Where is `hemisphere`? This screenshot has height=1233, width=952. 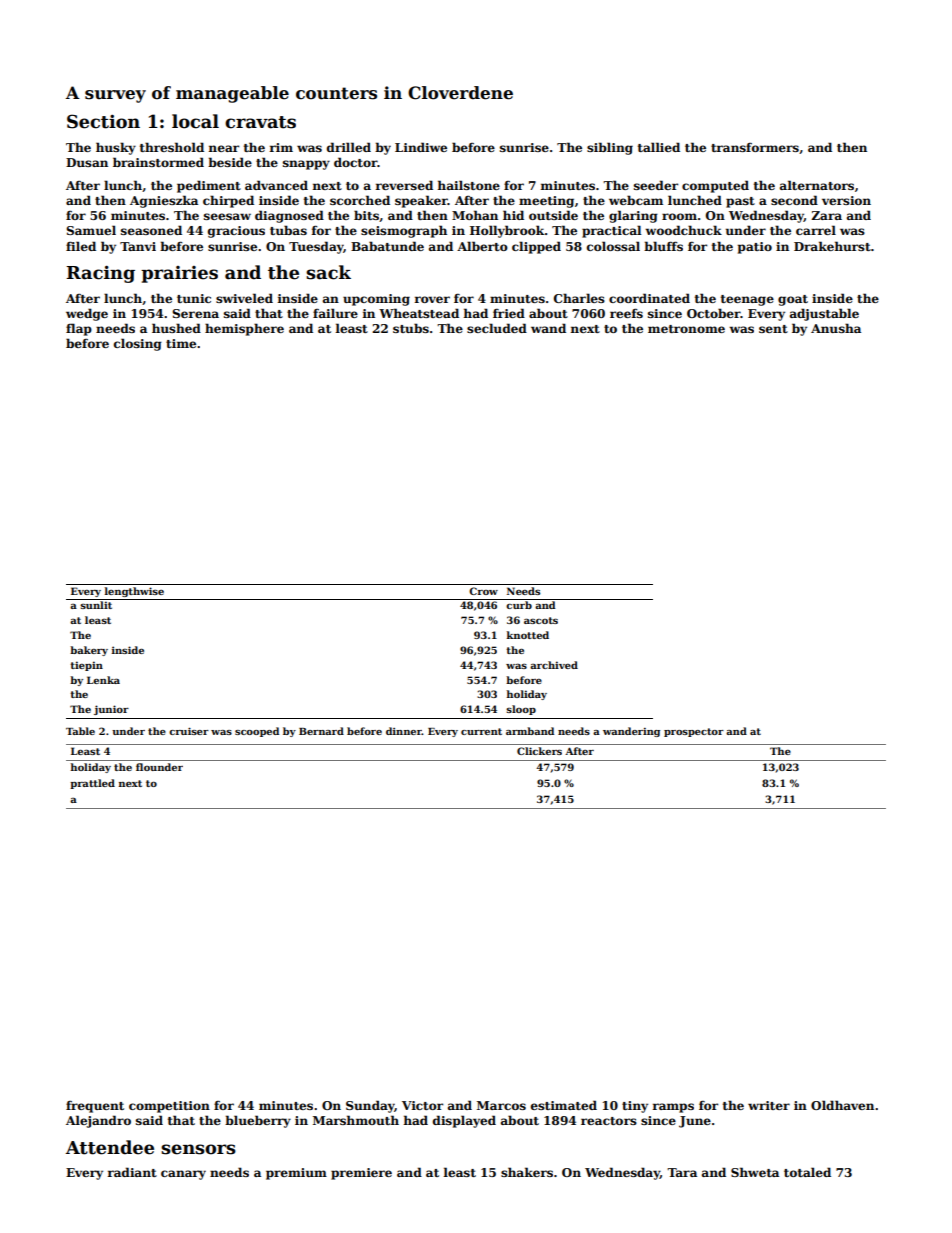
hemisphere is located at coordinates (244, 329).
